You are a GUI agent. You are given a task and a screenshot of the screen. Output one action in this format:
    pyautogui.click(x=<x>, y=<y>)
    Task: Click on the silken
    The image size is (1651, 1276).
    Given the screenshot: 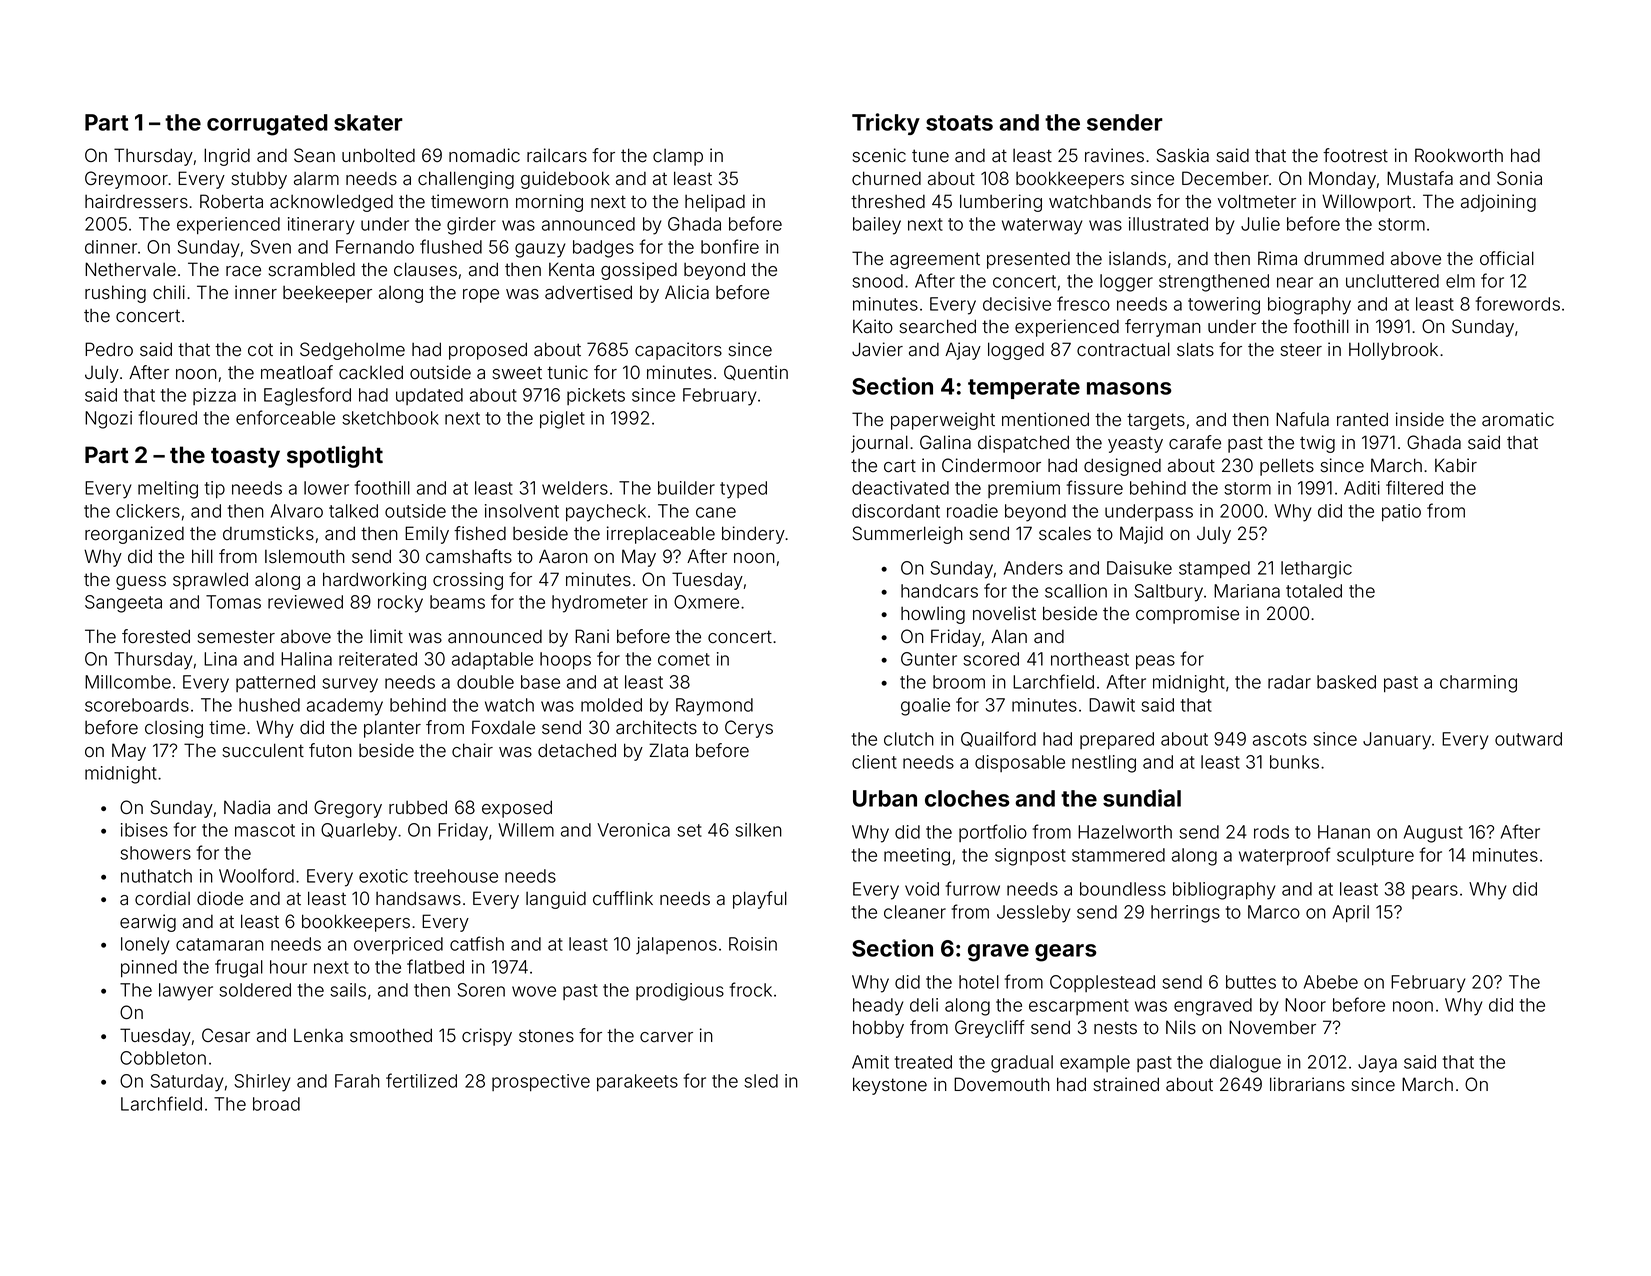 What is the action you would take?
    pyautogui.click(x=758, y=830)
